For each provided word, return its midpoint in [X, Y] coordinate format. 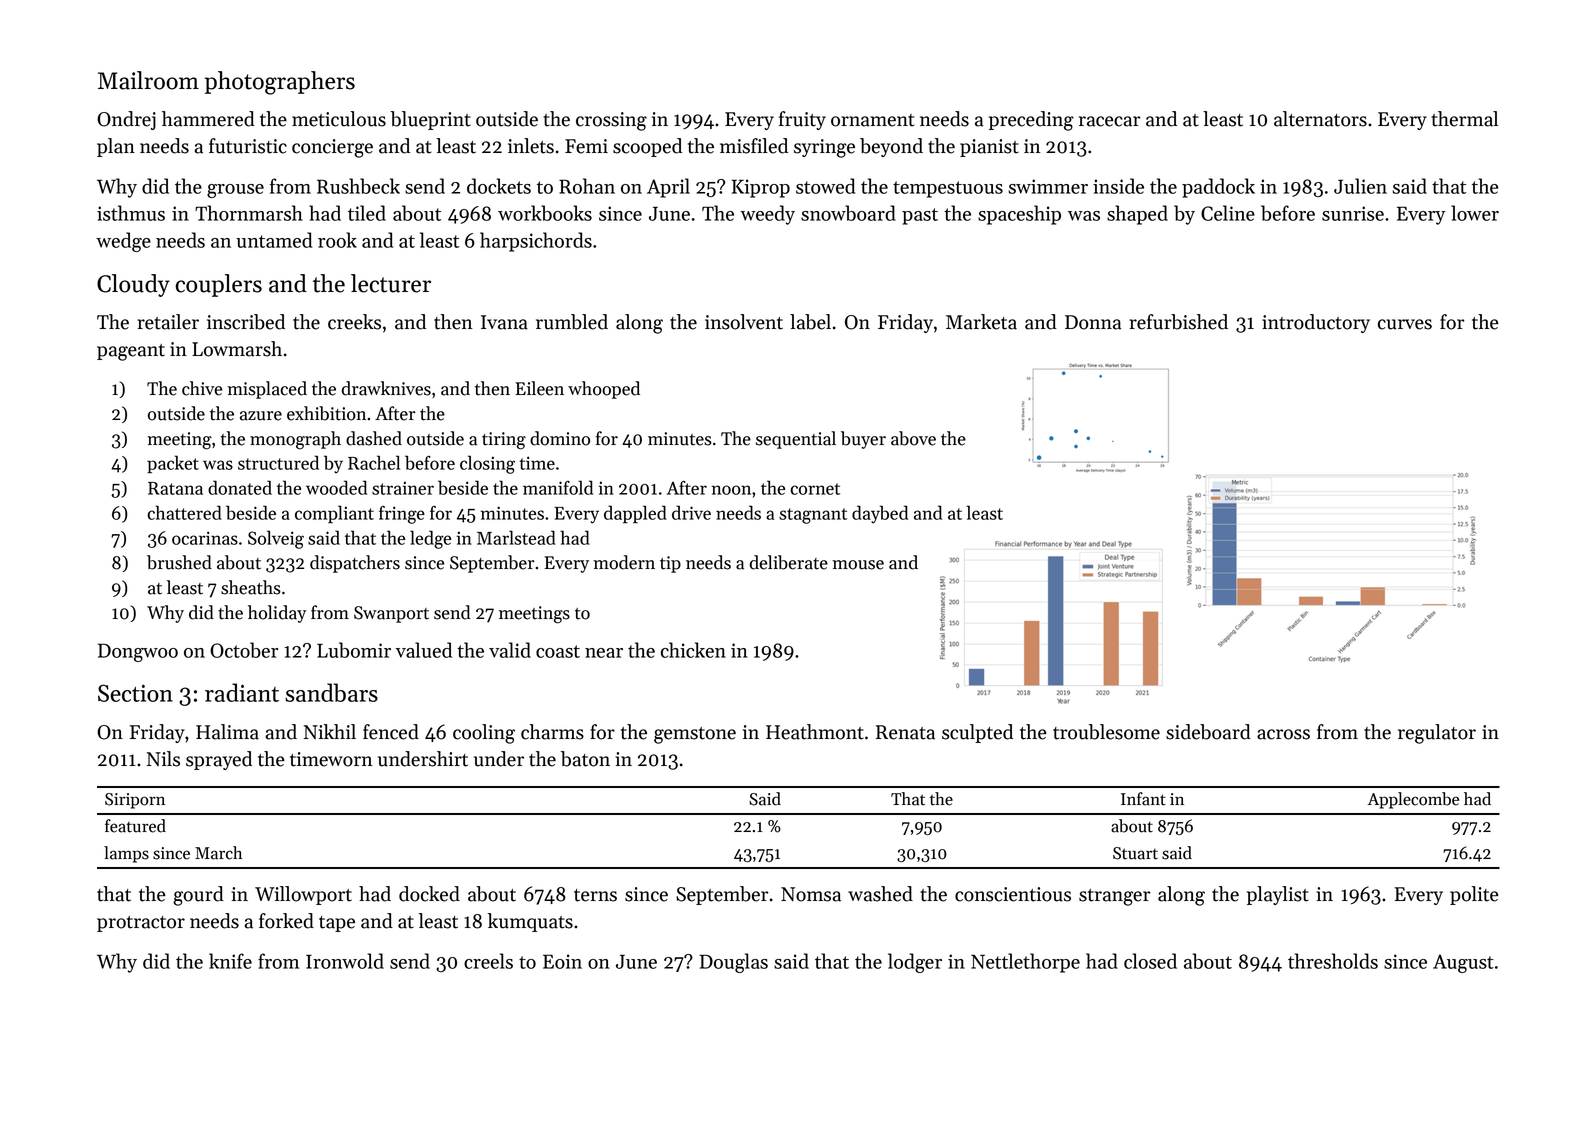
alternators [1320, 119]
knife [230, 961]
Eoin [562, 961]
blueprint [430, 120]
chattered [184, 512]
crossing [611, 121]
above [913, 438]
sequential [796, 440]
